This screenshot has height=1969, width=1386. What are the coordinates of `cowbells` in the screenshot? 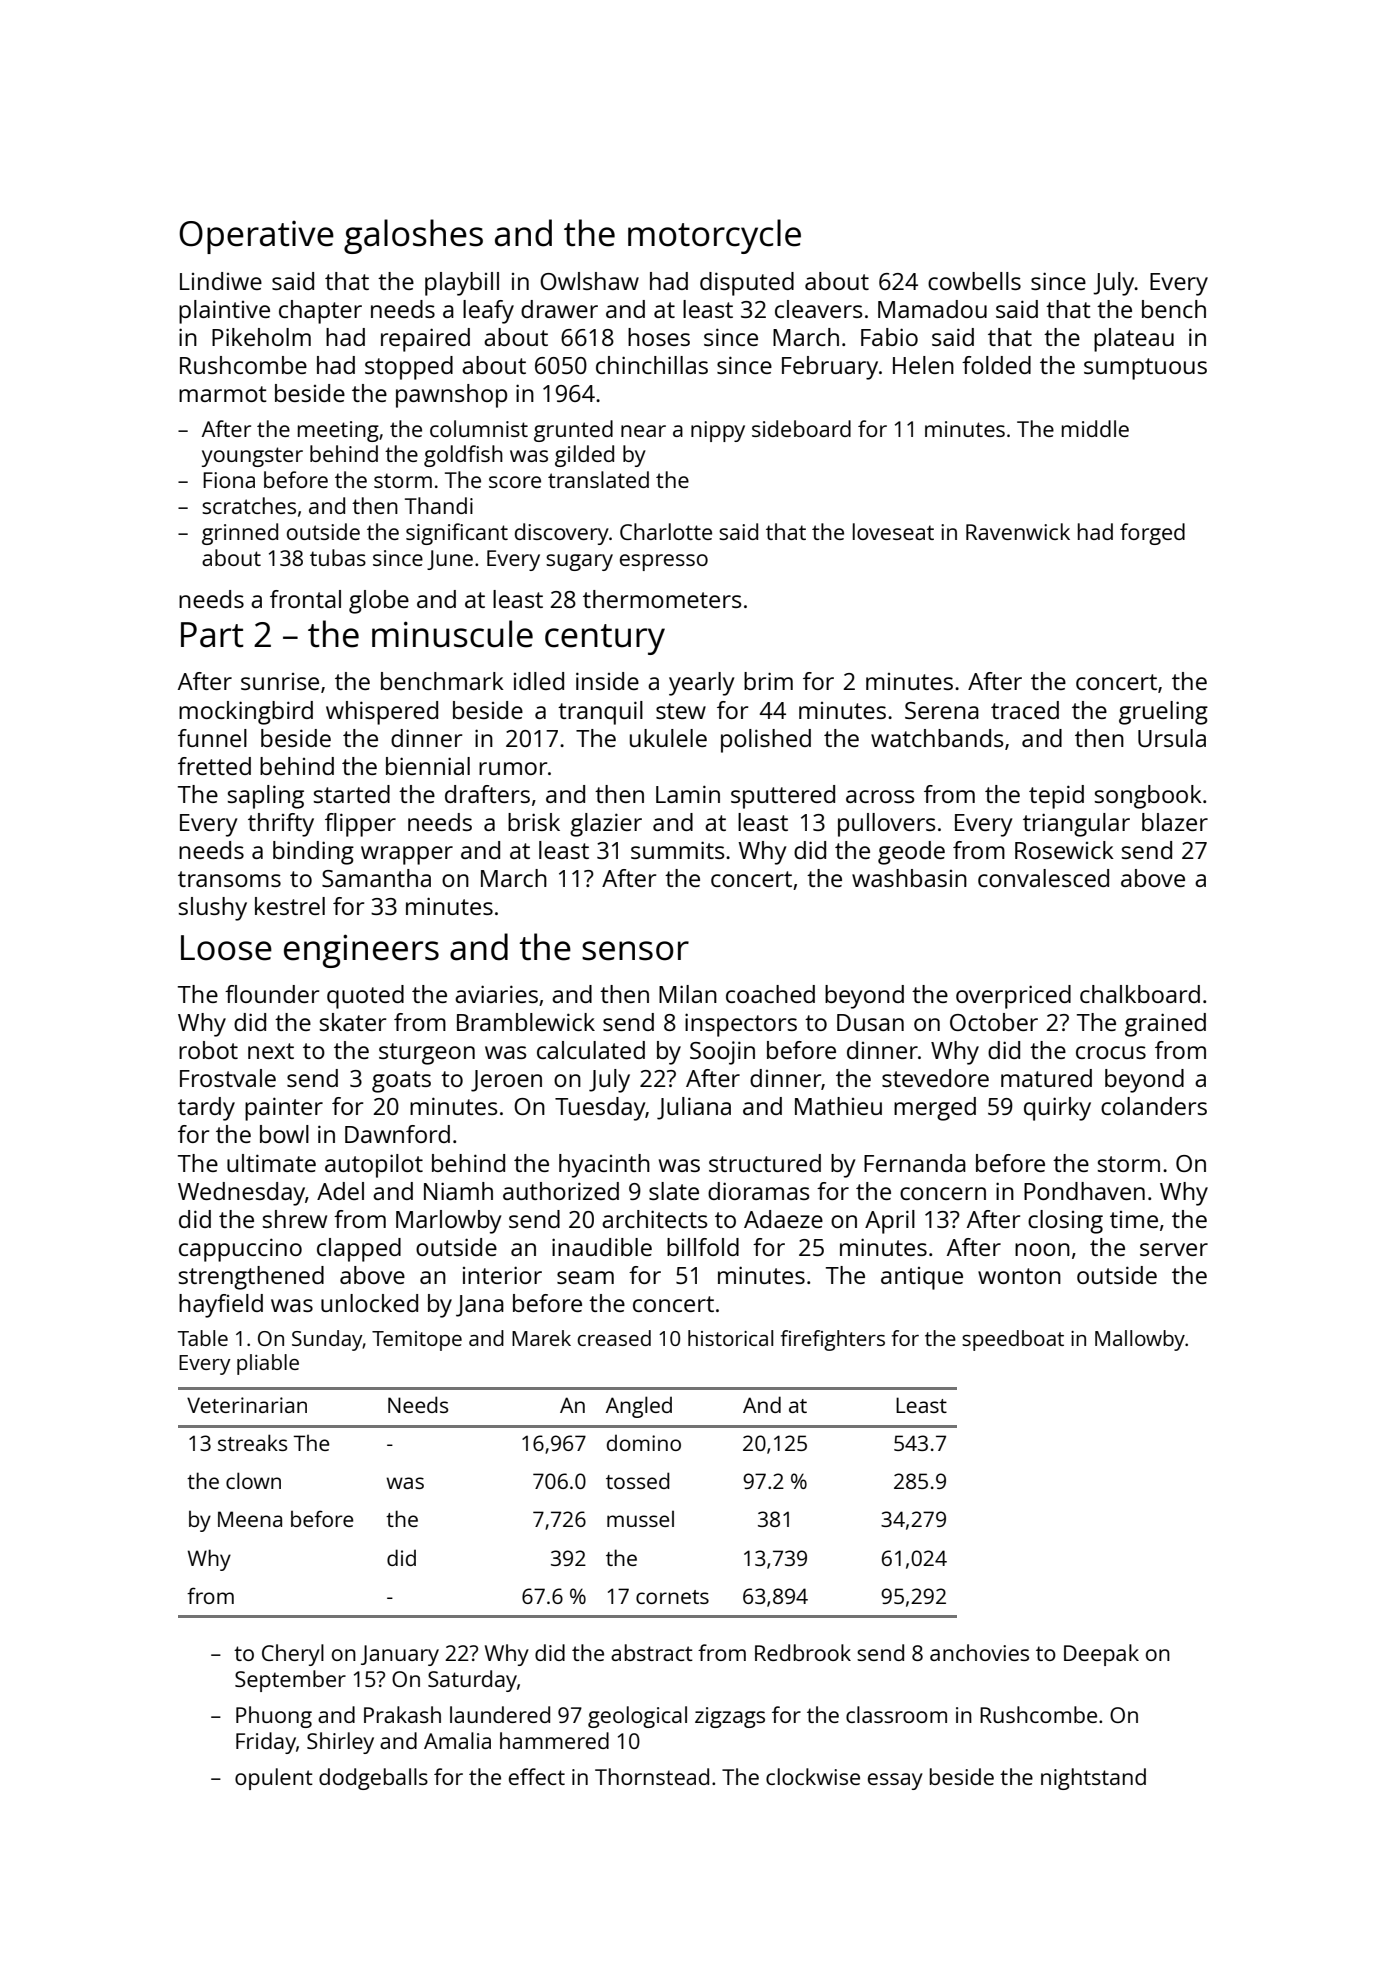 It's located at (974, 281).
